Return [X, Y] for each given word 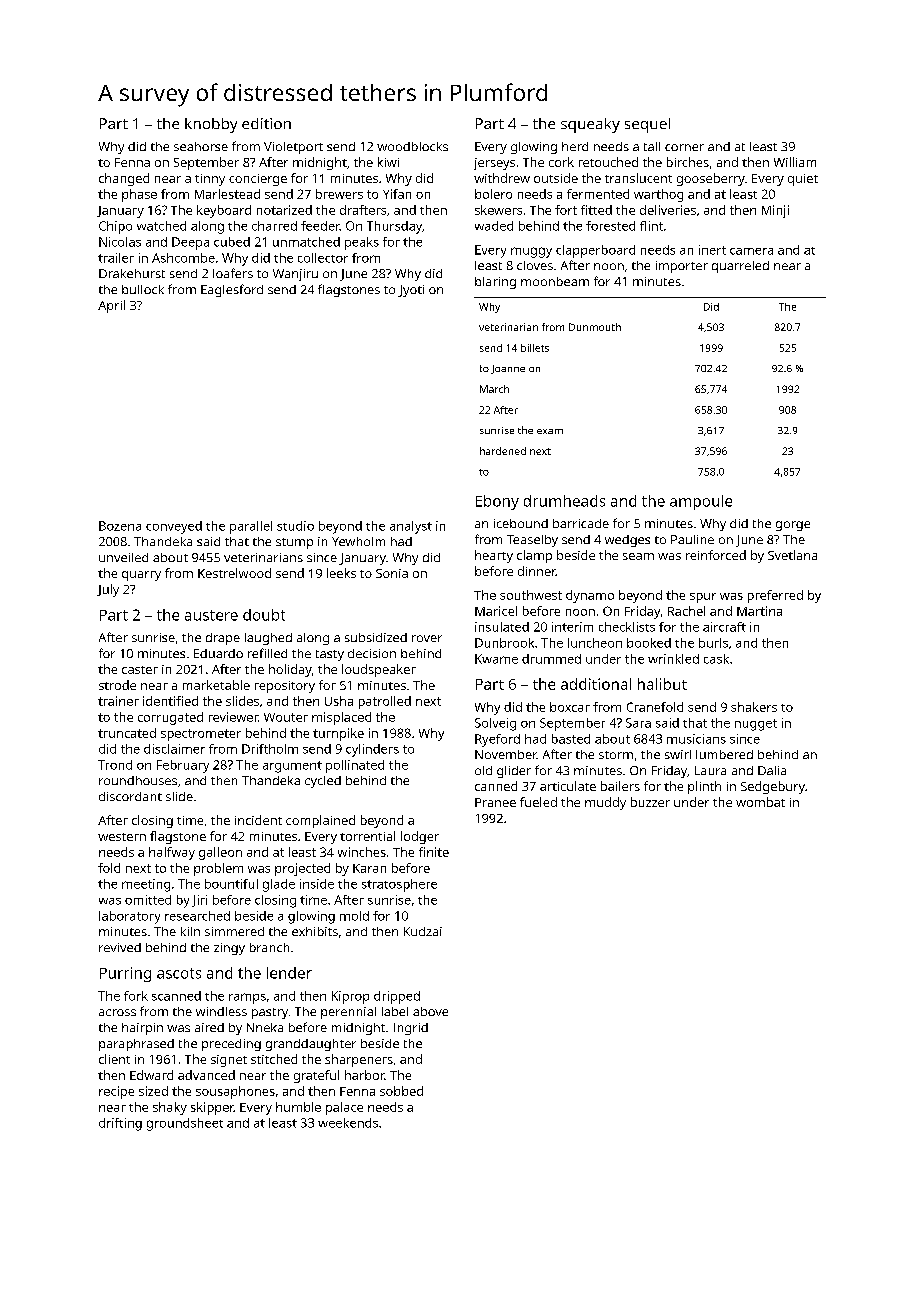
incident [258, 820]
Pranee [495, 802]
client [114, 1059]
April [111, 306]
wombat [760, 802]
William [795, 162]
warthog [658, 195]
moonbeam [555, 281]
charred [274, 226]
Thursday [394, 227]
